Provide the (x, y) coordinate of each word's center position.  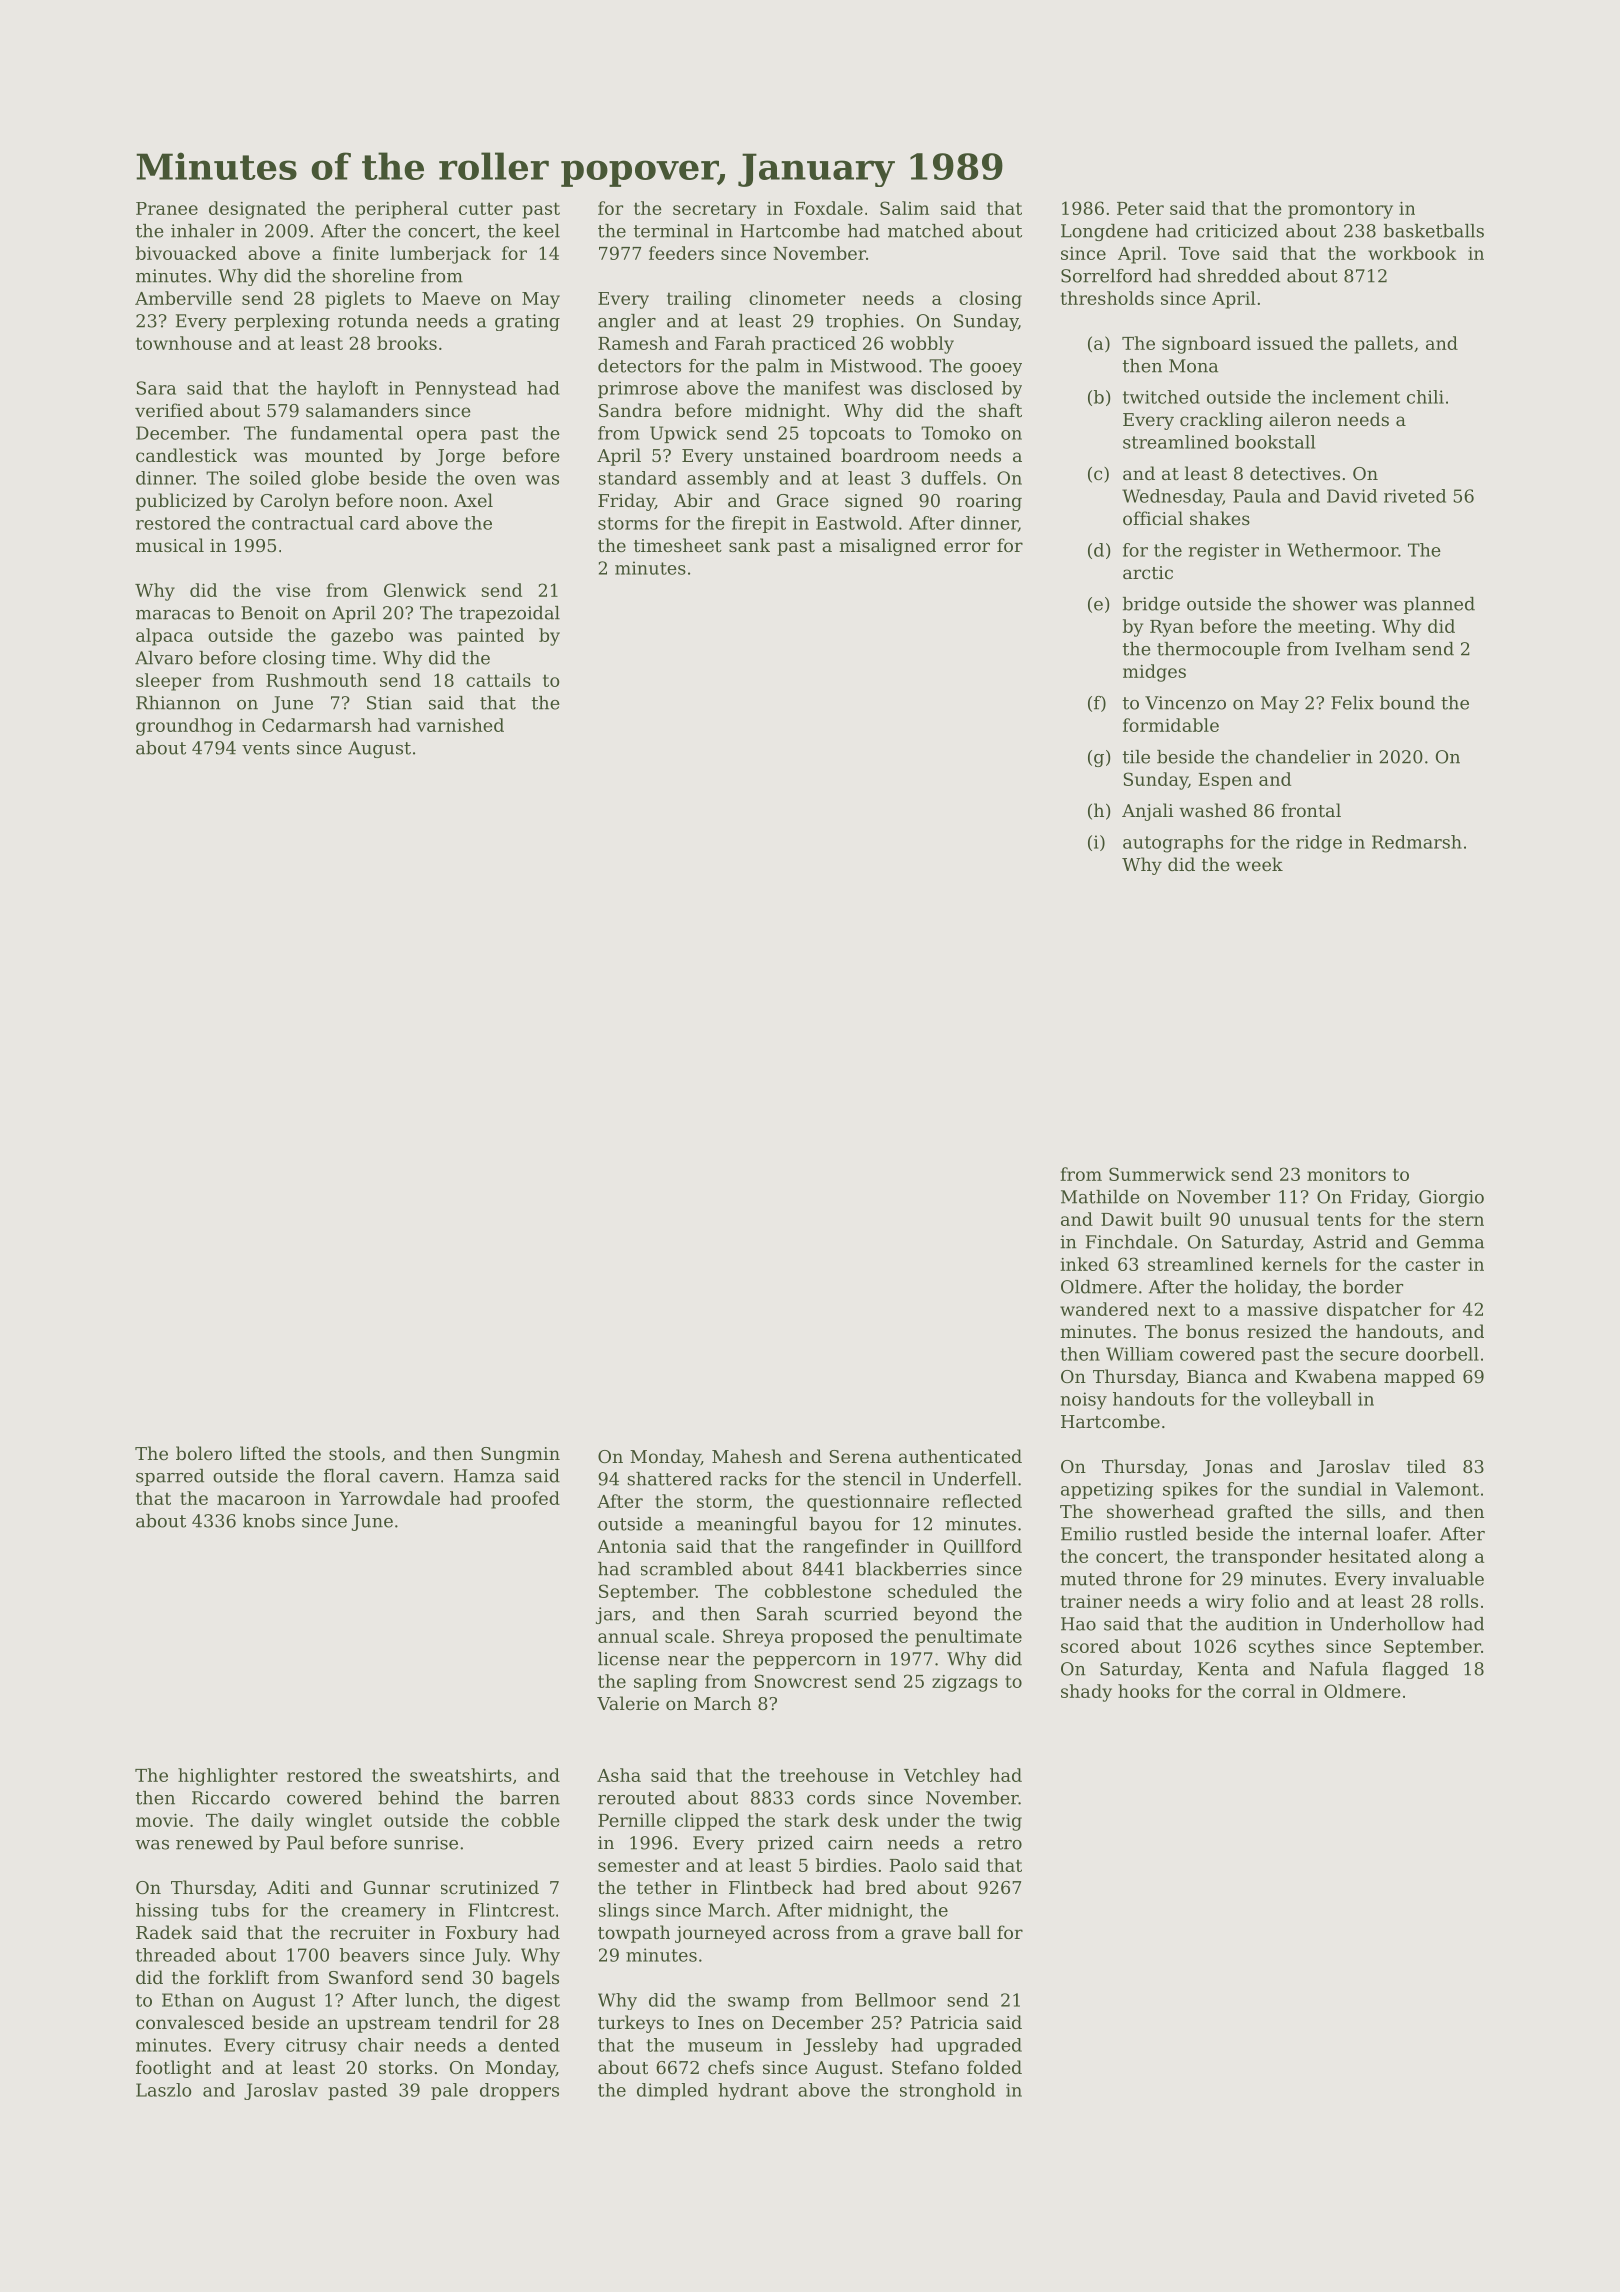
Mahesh (747, 1456)
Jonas (1228, 1468)
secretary (714, 210)
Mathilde (1100, 1197)
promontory (1340, 210)
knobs (269, 1521)
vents (266, 748)
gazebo (362, 637)
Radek (164, 1932)
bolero (204, 1453)
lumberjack (440, 255)
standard (638, 478)
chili (1425, 397)
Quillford (983, 1547)
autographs (1173, 844)
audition (1262, 1624)
